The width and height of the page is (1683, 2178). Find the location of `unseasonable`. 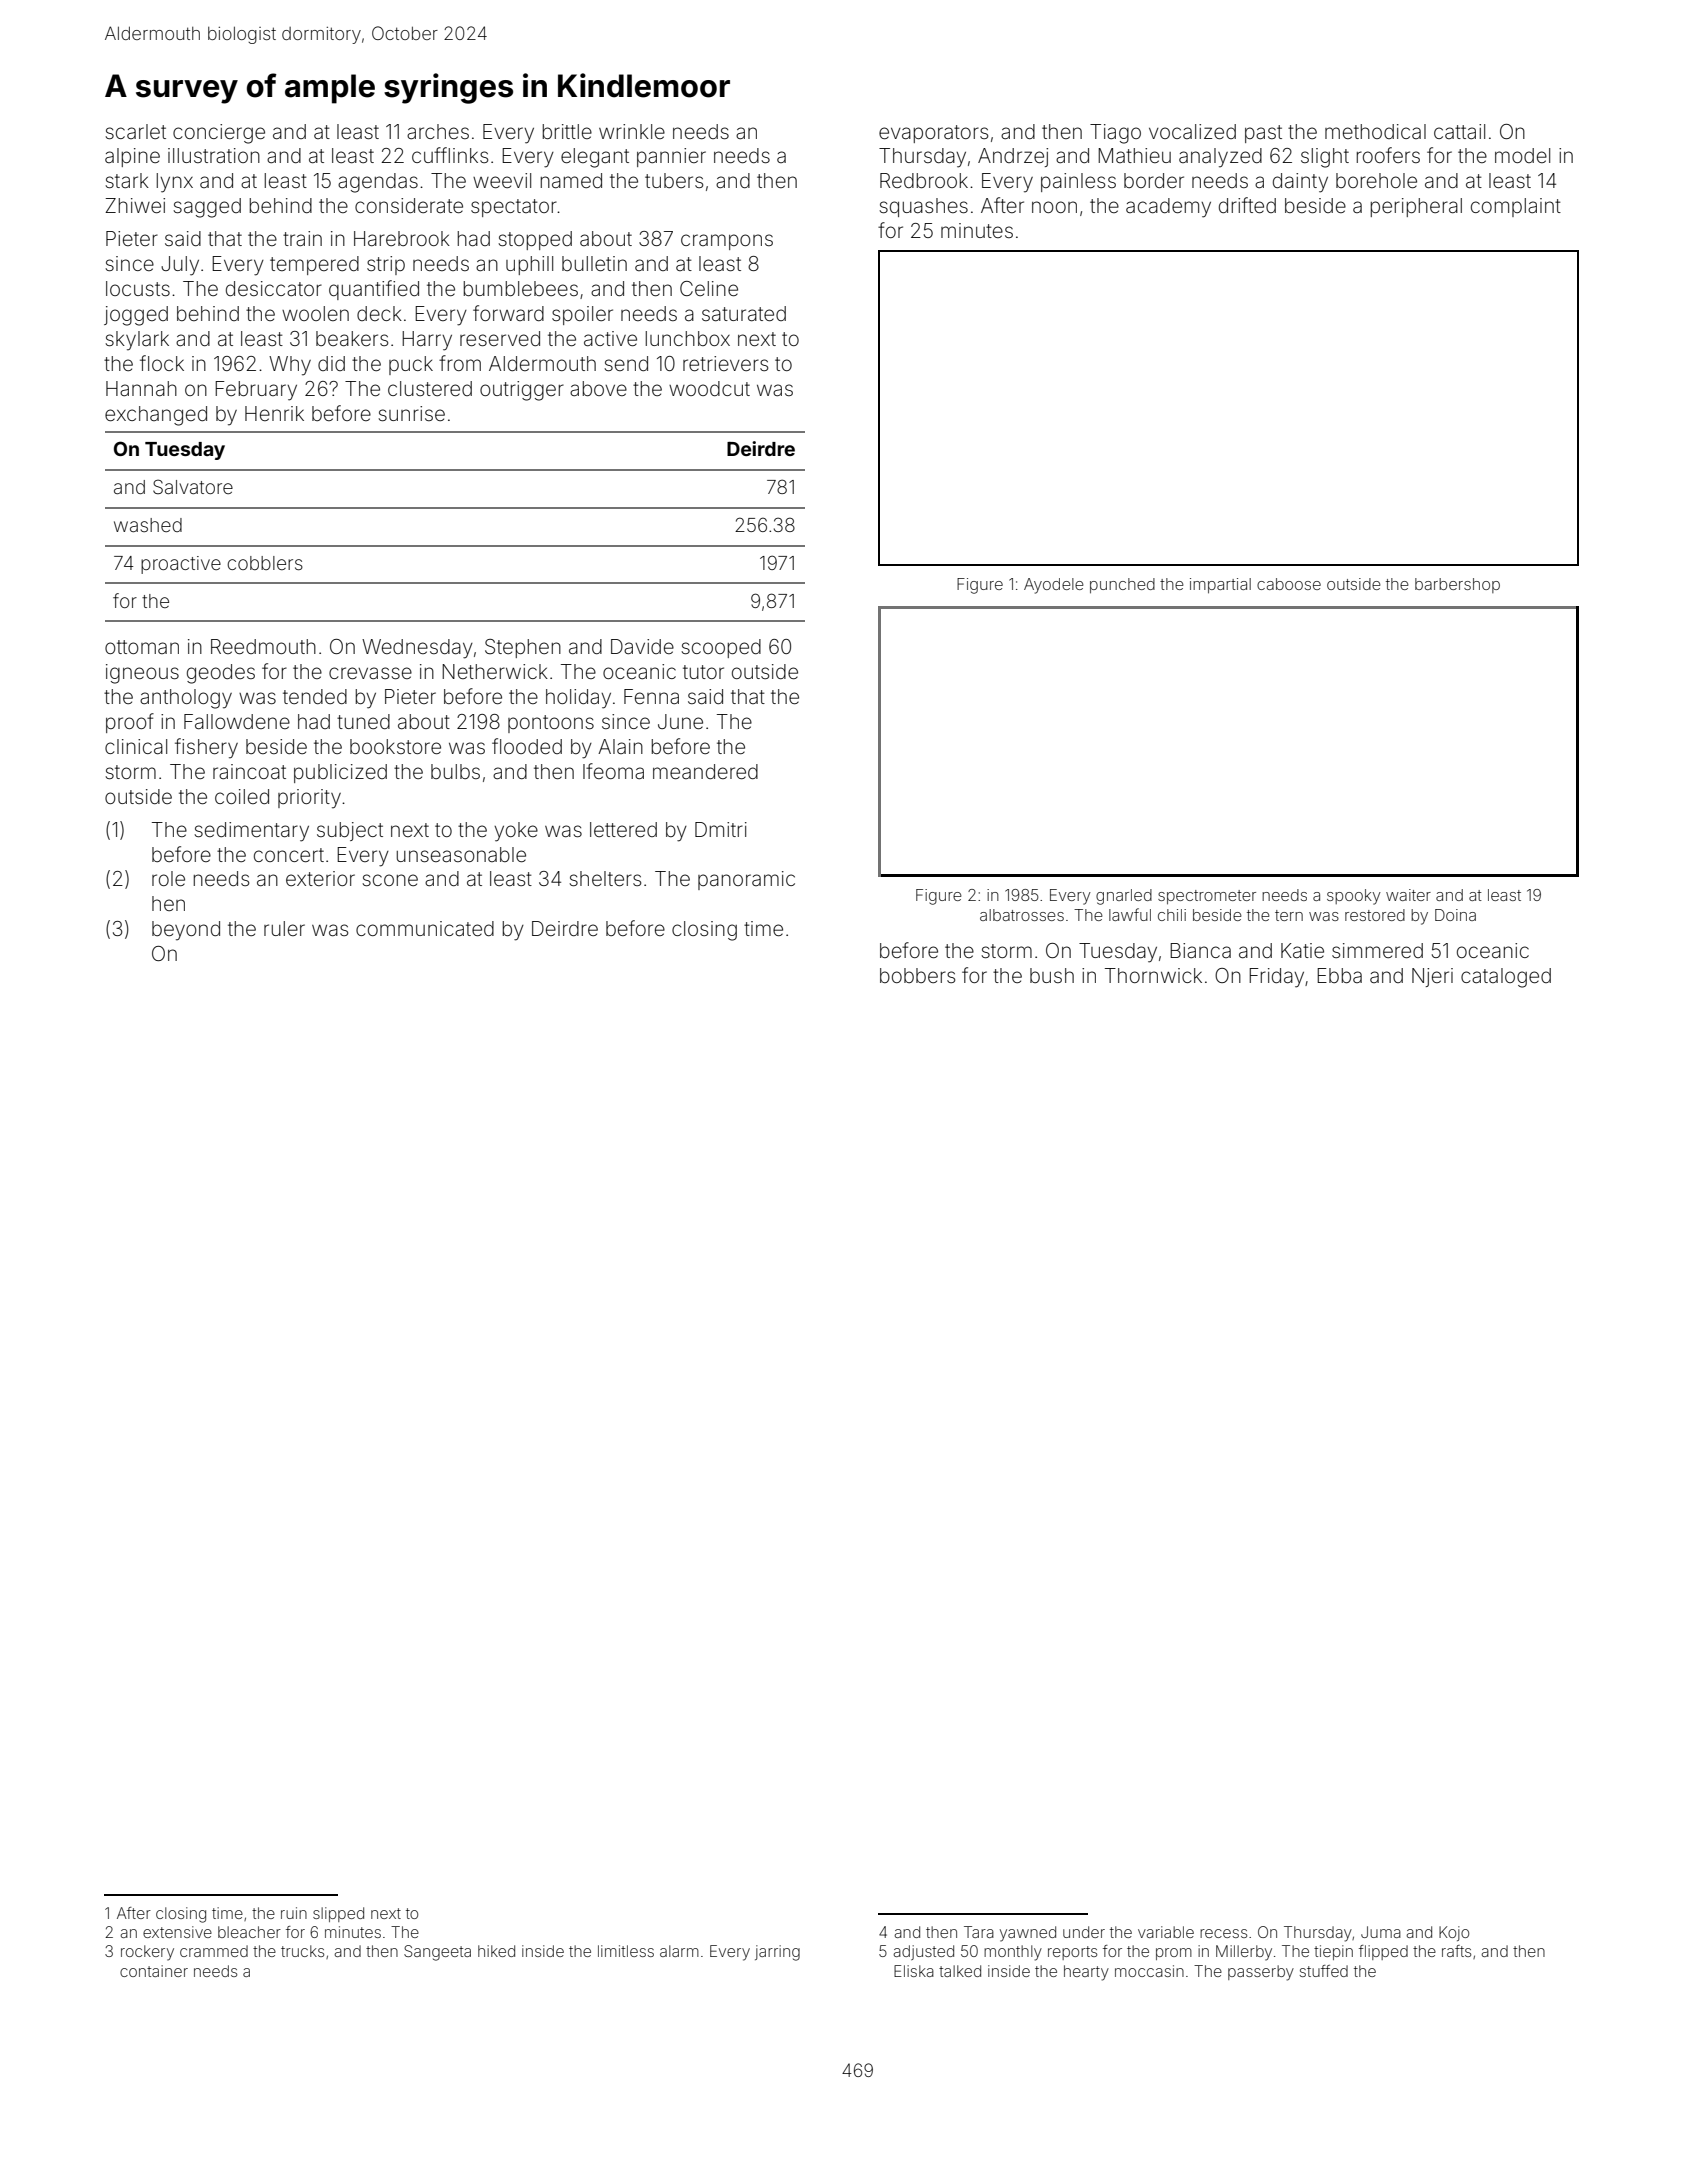

unseasonable is located at coordinates (461, 854).
